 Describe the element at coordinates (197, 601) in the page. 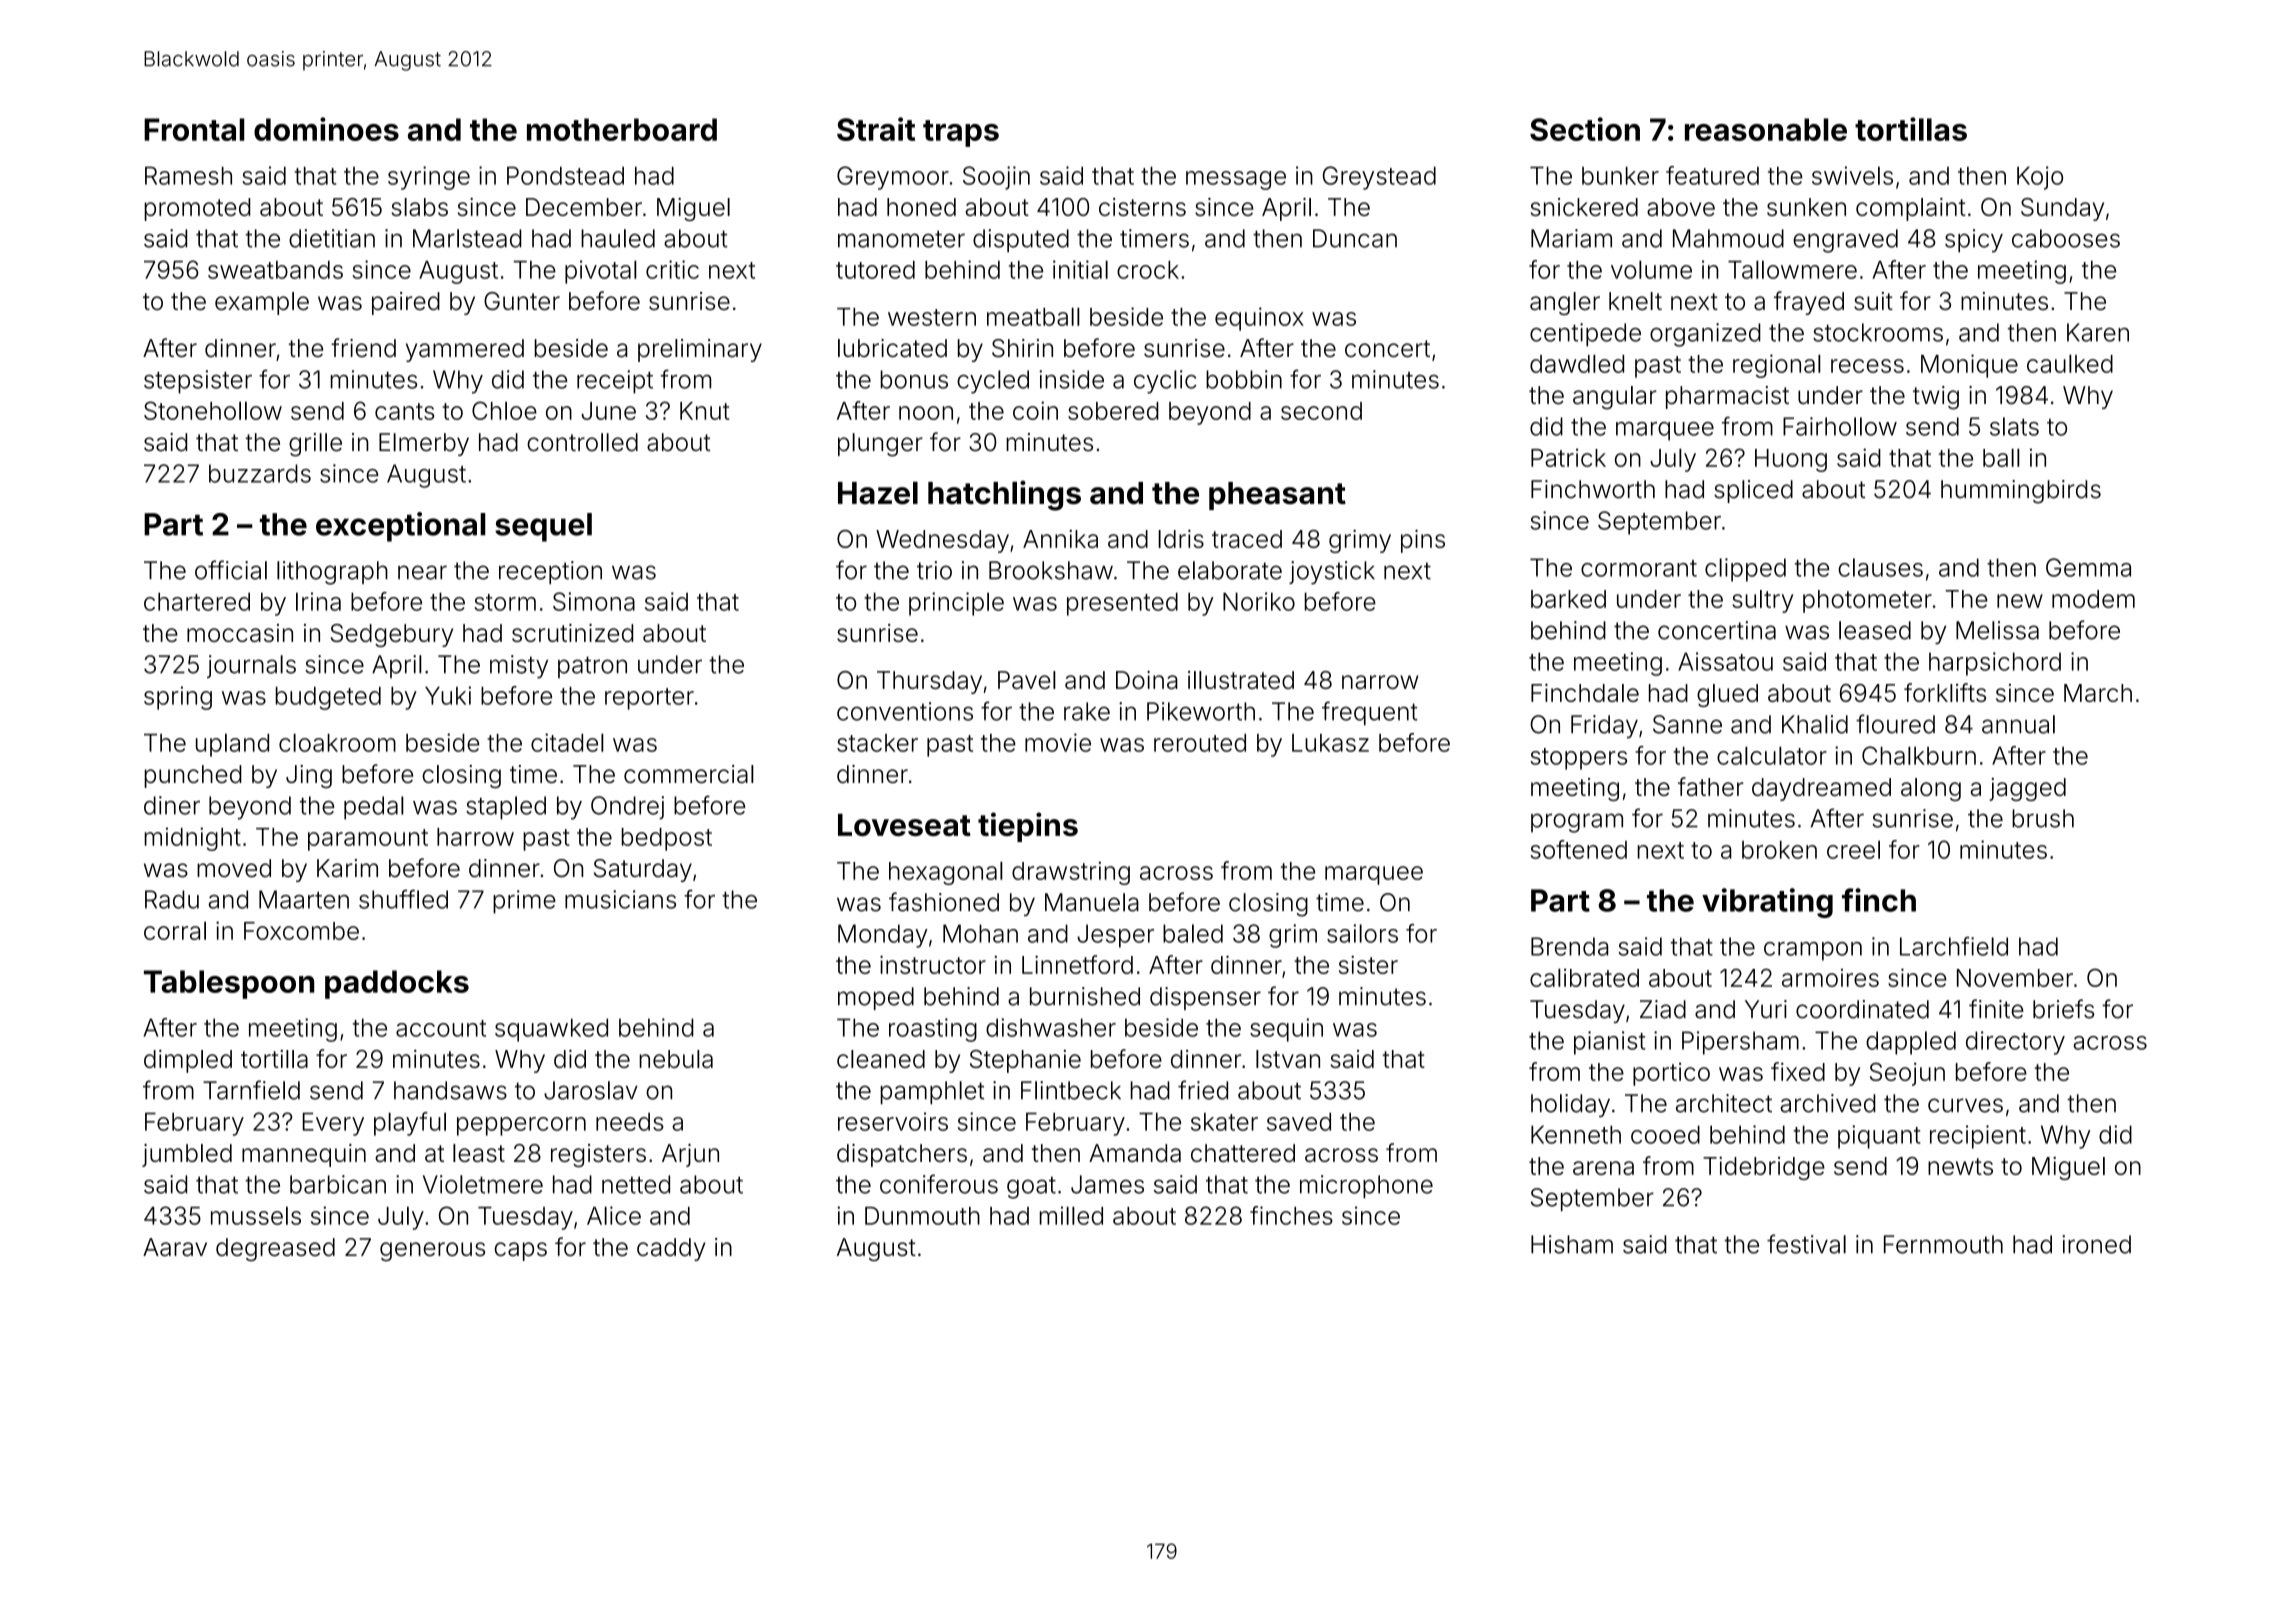

I see `chartered` at that location.
